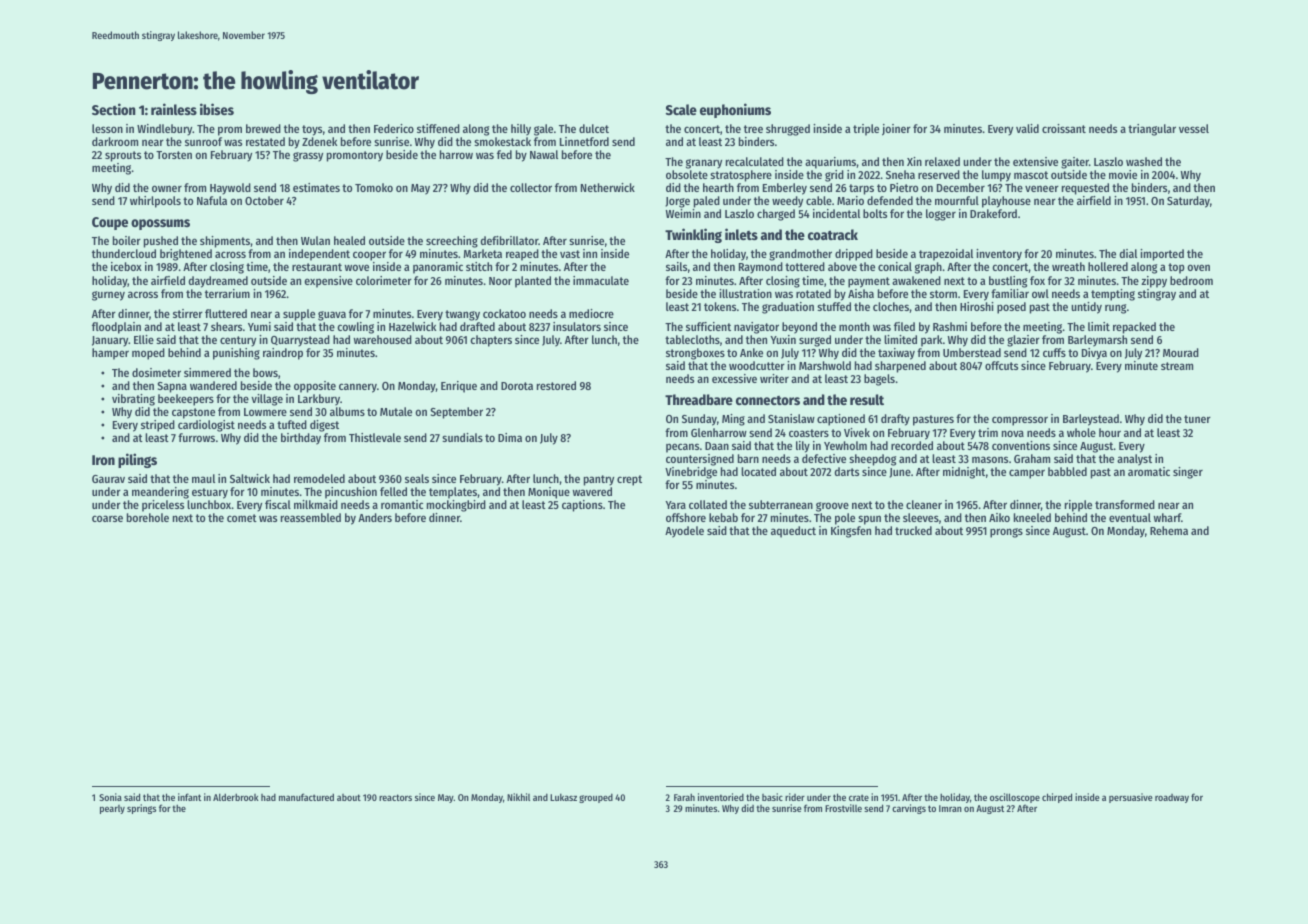  What do you see at coordinates (332, 316) in the screenshot?
I see `guava` at bounding box center [332, 316].
